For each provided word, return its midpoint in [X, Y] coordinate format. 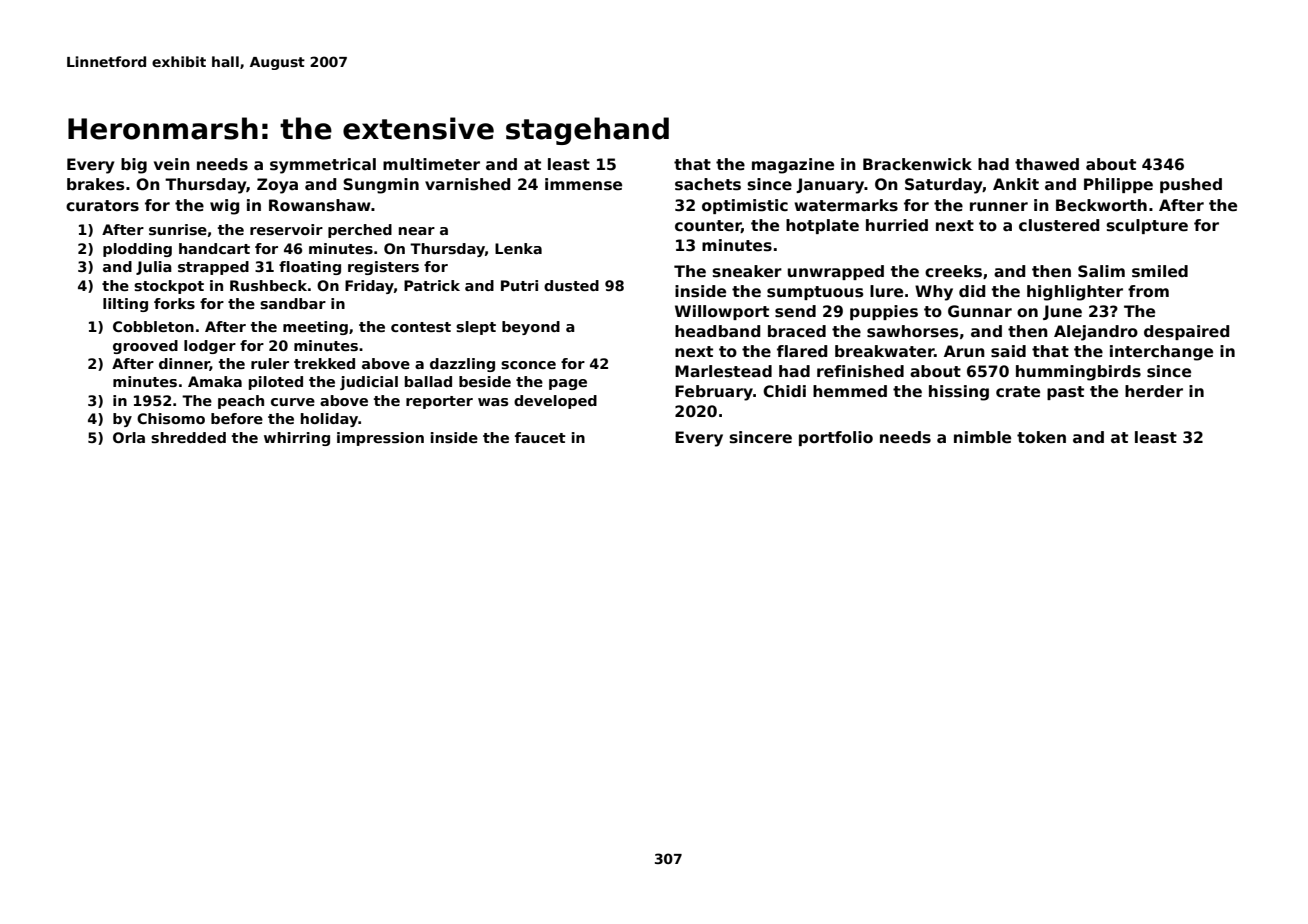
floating [310, 268]
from [1148, 291]
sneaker [747, 271]
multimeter [431, 164]
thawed [1047, 164]
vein [172, 164]
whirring [297, 439]
